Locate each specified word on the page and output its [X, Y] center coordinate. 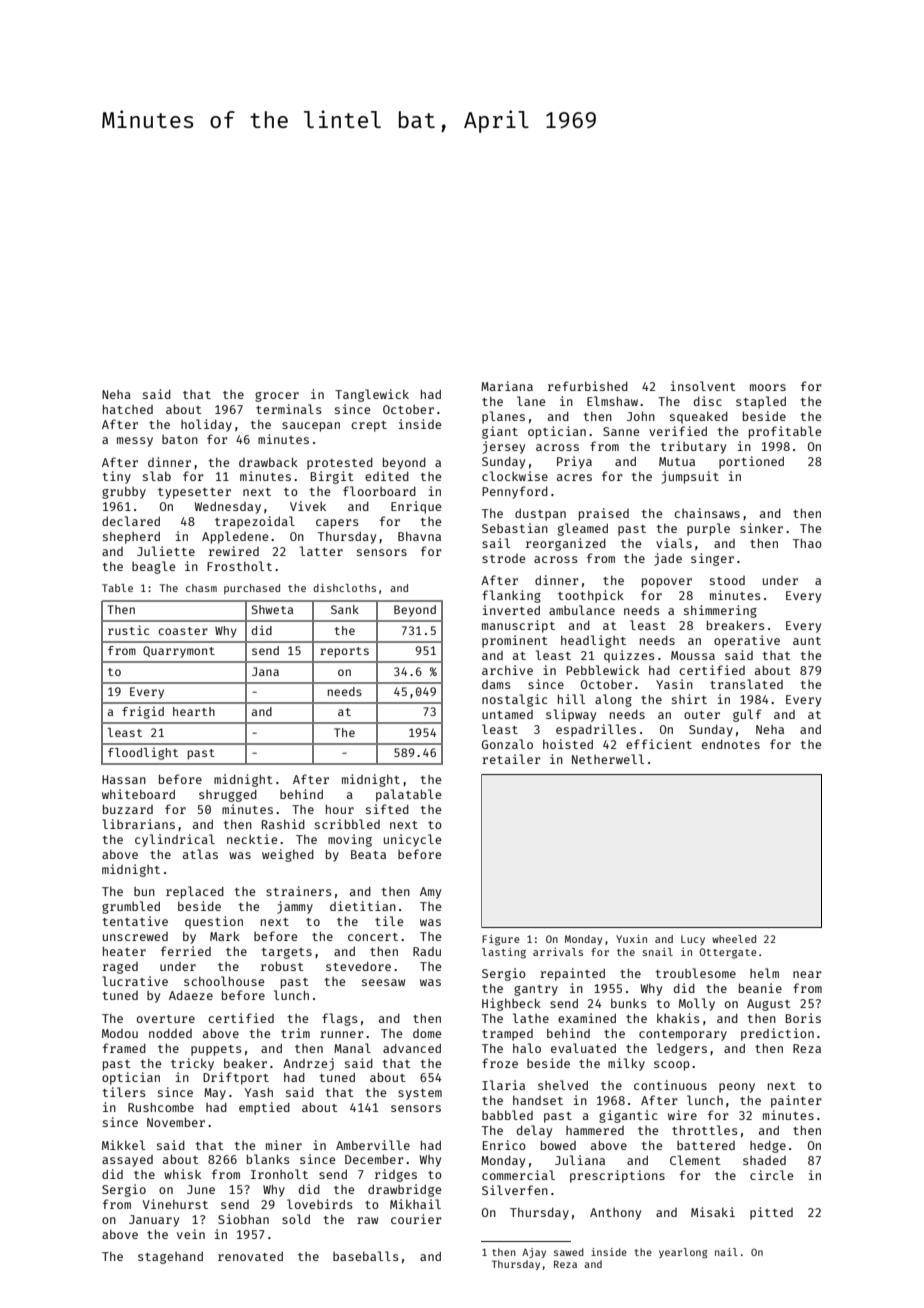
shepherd [131, 538]
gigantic [628, 1116]
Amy [430, 893]
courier [416, 1219]
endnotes [731, 744]
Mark [225, 936]
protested [340, 464]
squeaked [699, 418]
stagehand [170, 1258]
